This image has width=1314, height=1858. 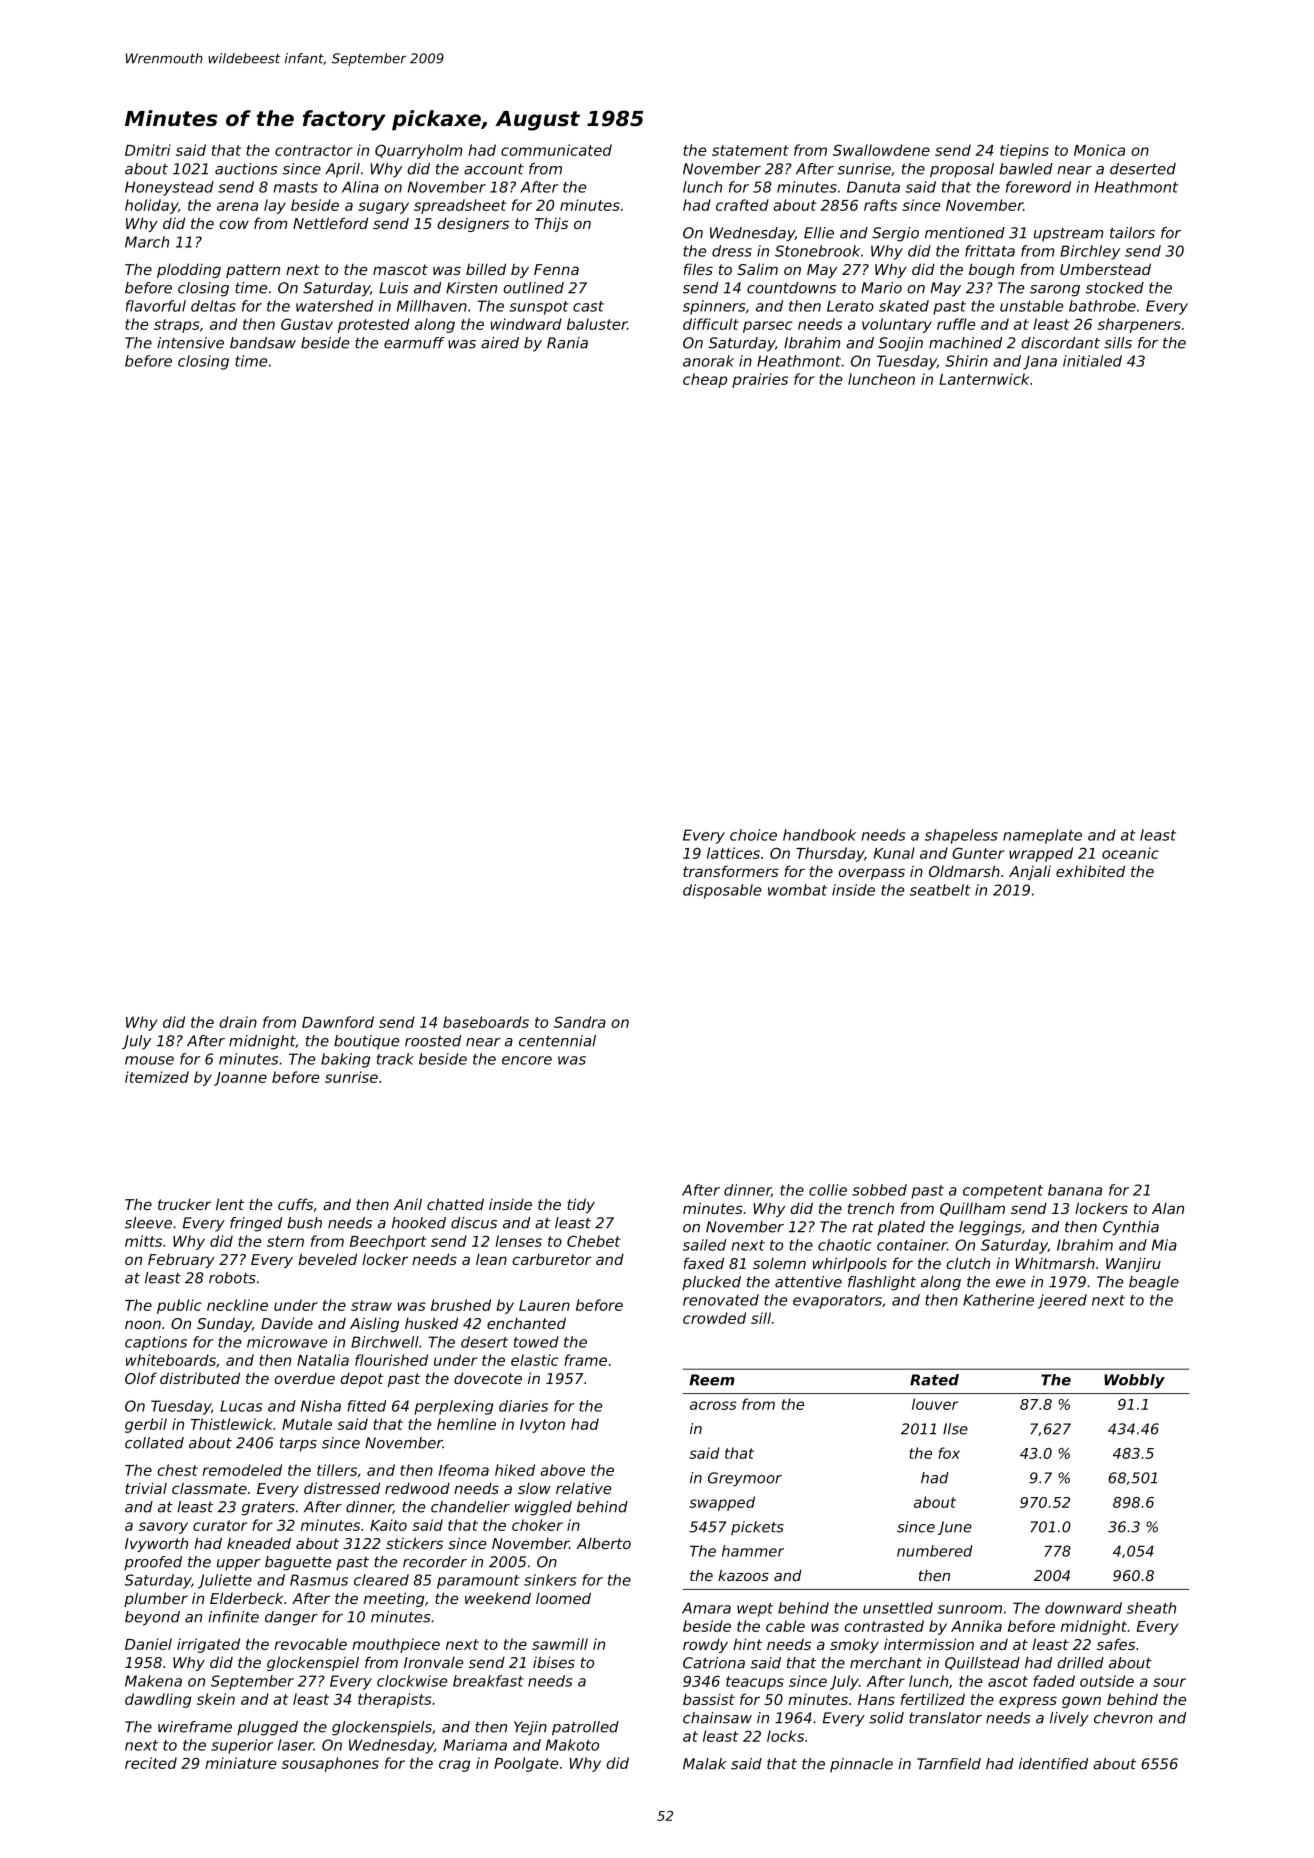 I want to click on crowded, so click(x=714, y=1318).
